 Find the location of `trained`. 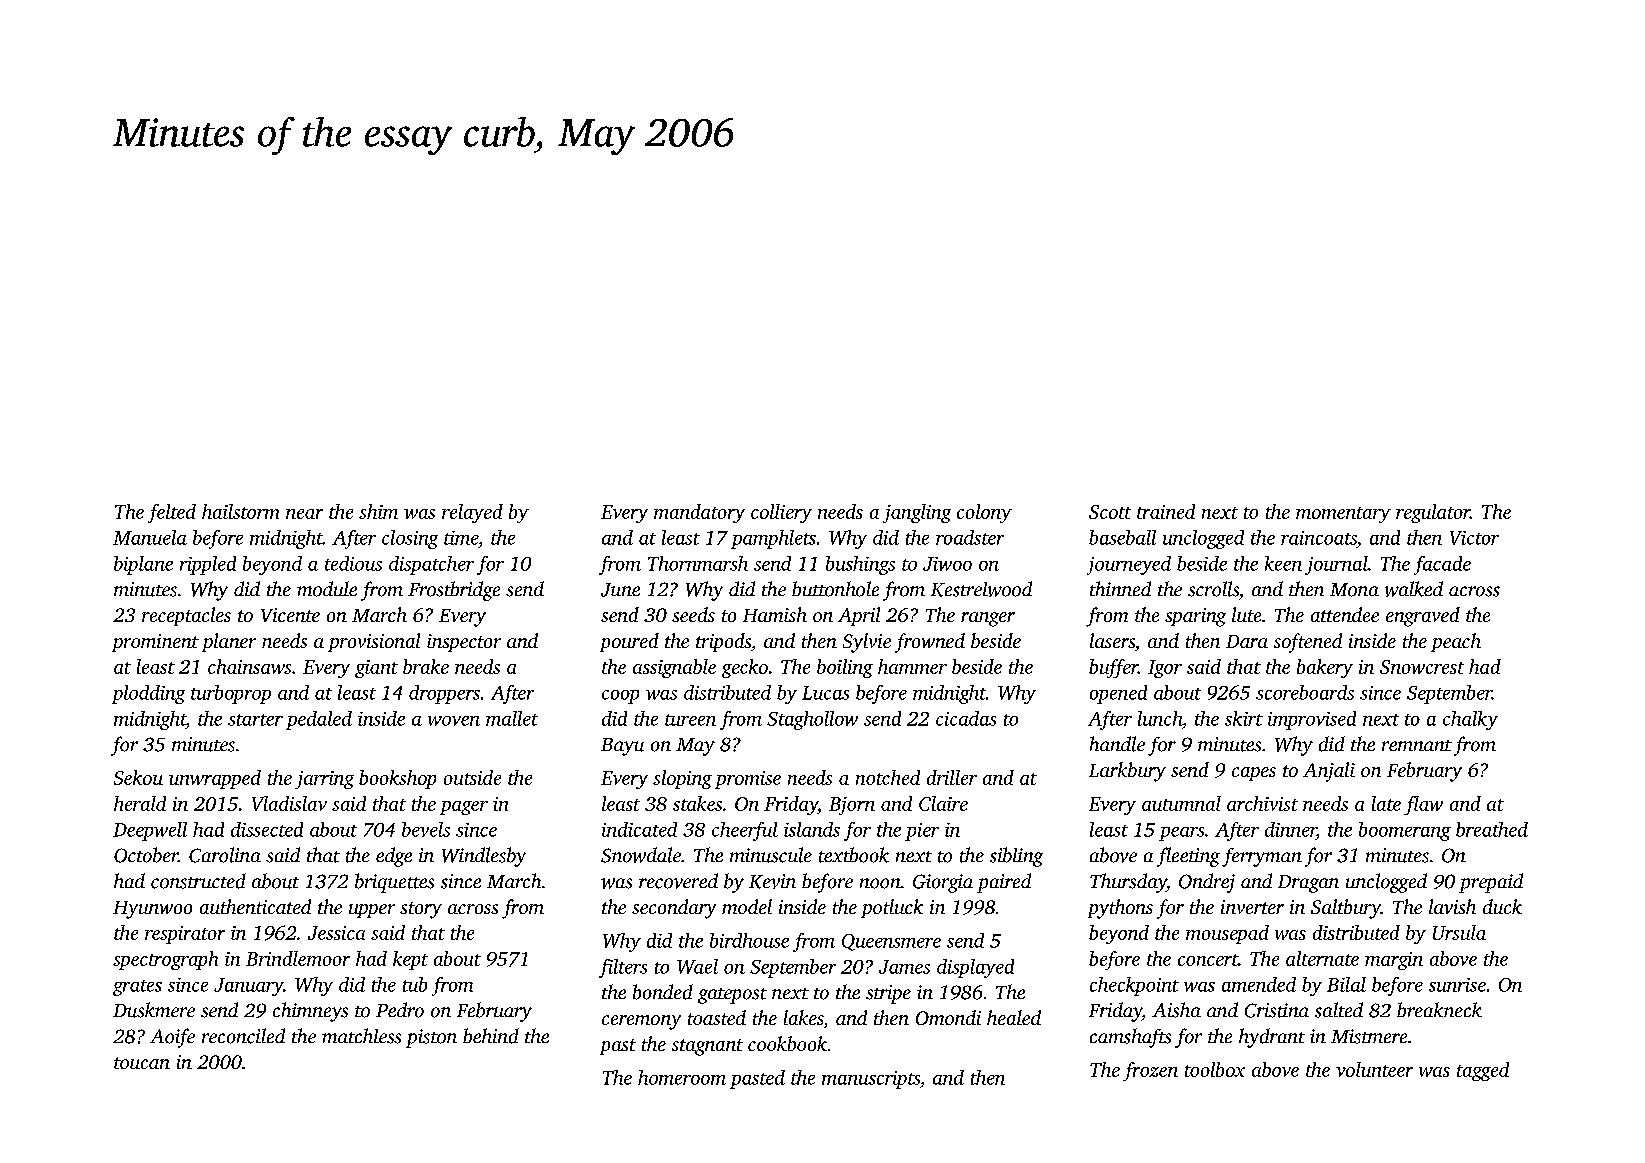

trained is located at coordinates (1166, 511).
